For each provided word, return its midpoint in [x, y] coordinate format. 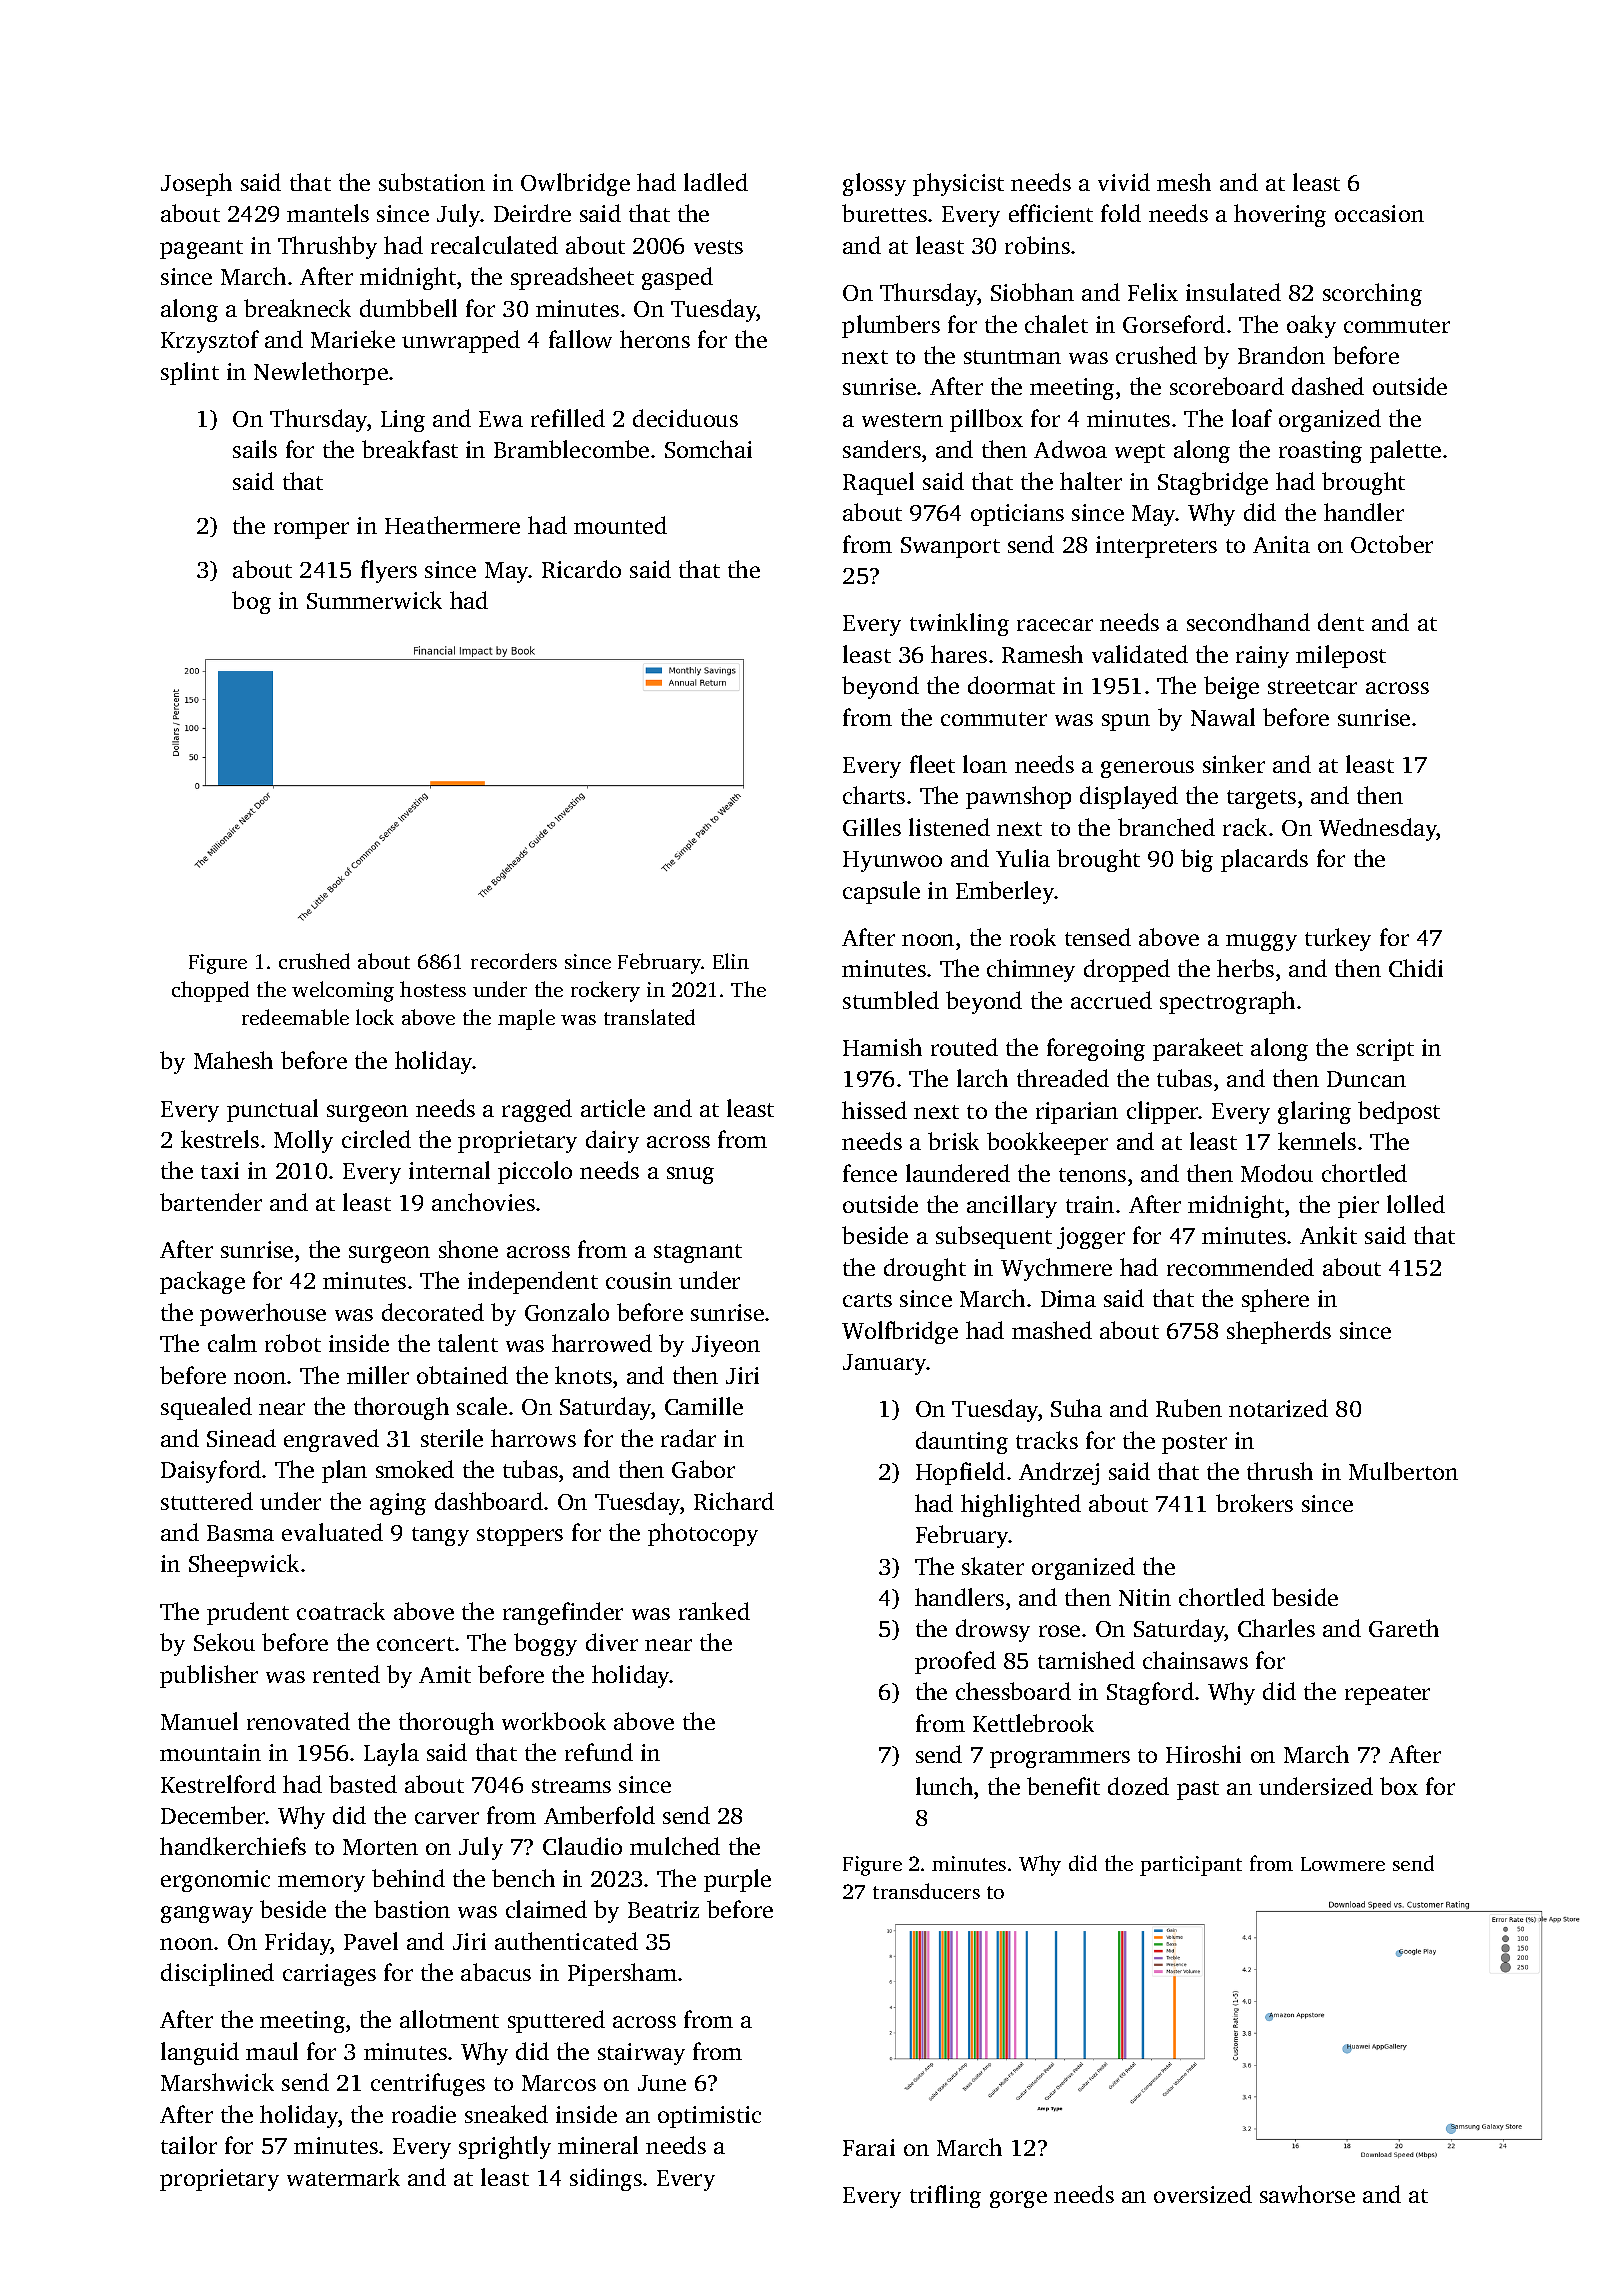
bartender [211, 1202]
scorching [1372, 294]
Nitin [1145, 1597]
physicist [958, 184]
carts [867, 1300]
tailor [189, 2145]
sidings [606, 2179]
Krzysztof [210, 341]
